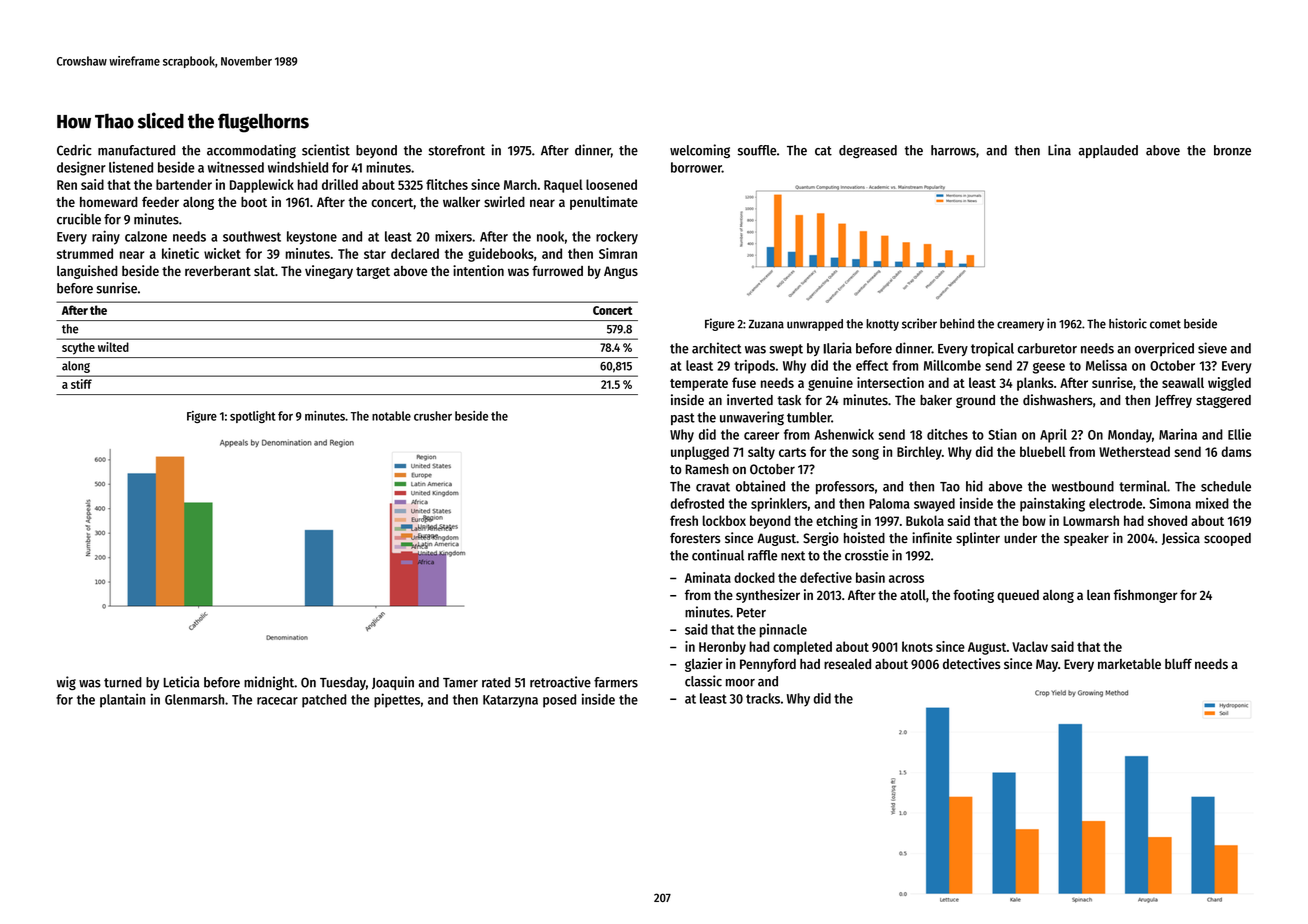 Image resolution: width=1308 pixels, height=924 pixels. Describe the element at coordinates (618, 253) in the document. I see `Simran` at that location.
